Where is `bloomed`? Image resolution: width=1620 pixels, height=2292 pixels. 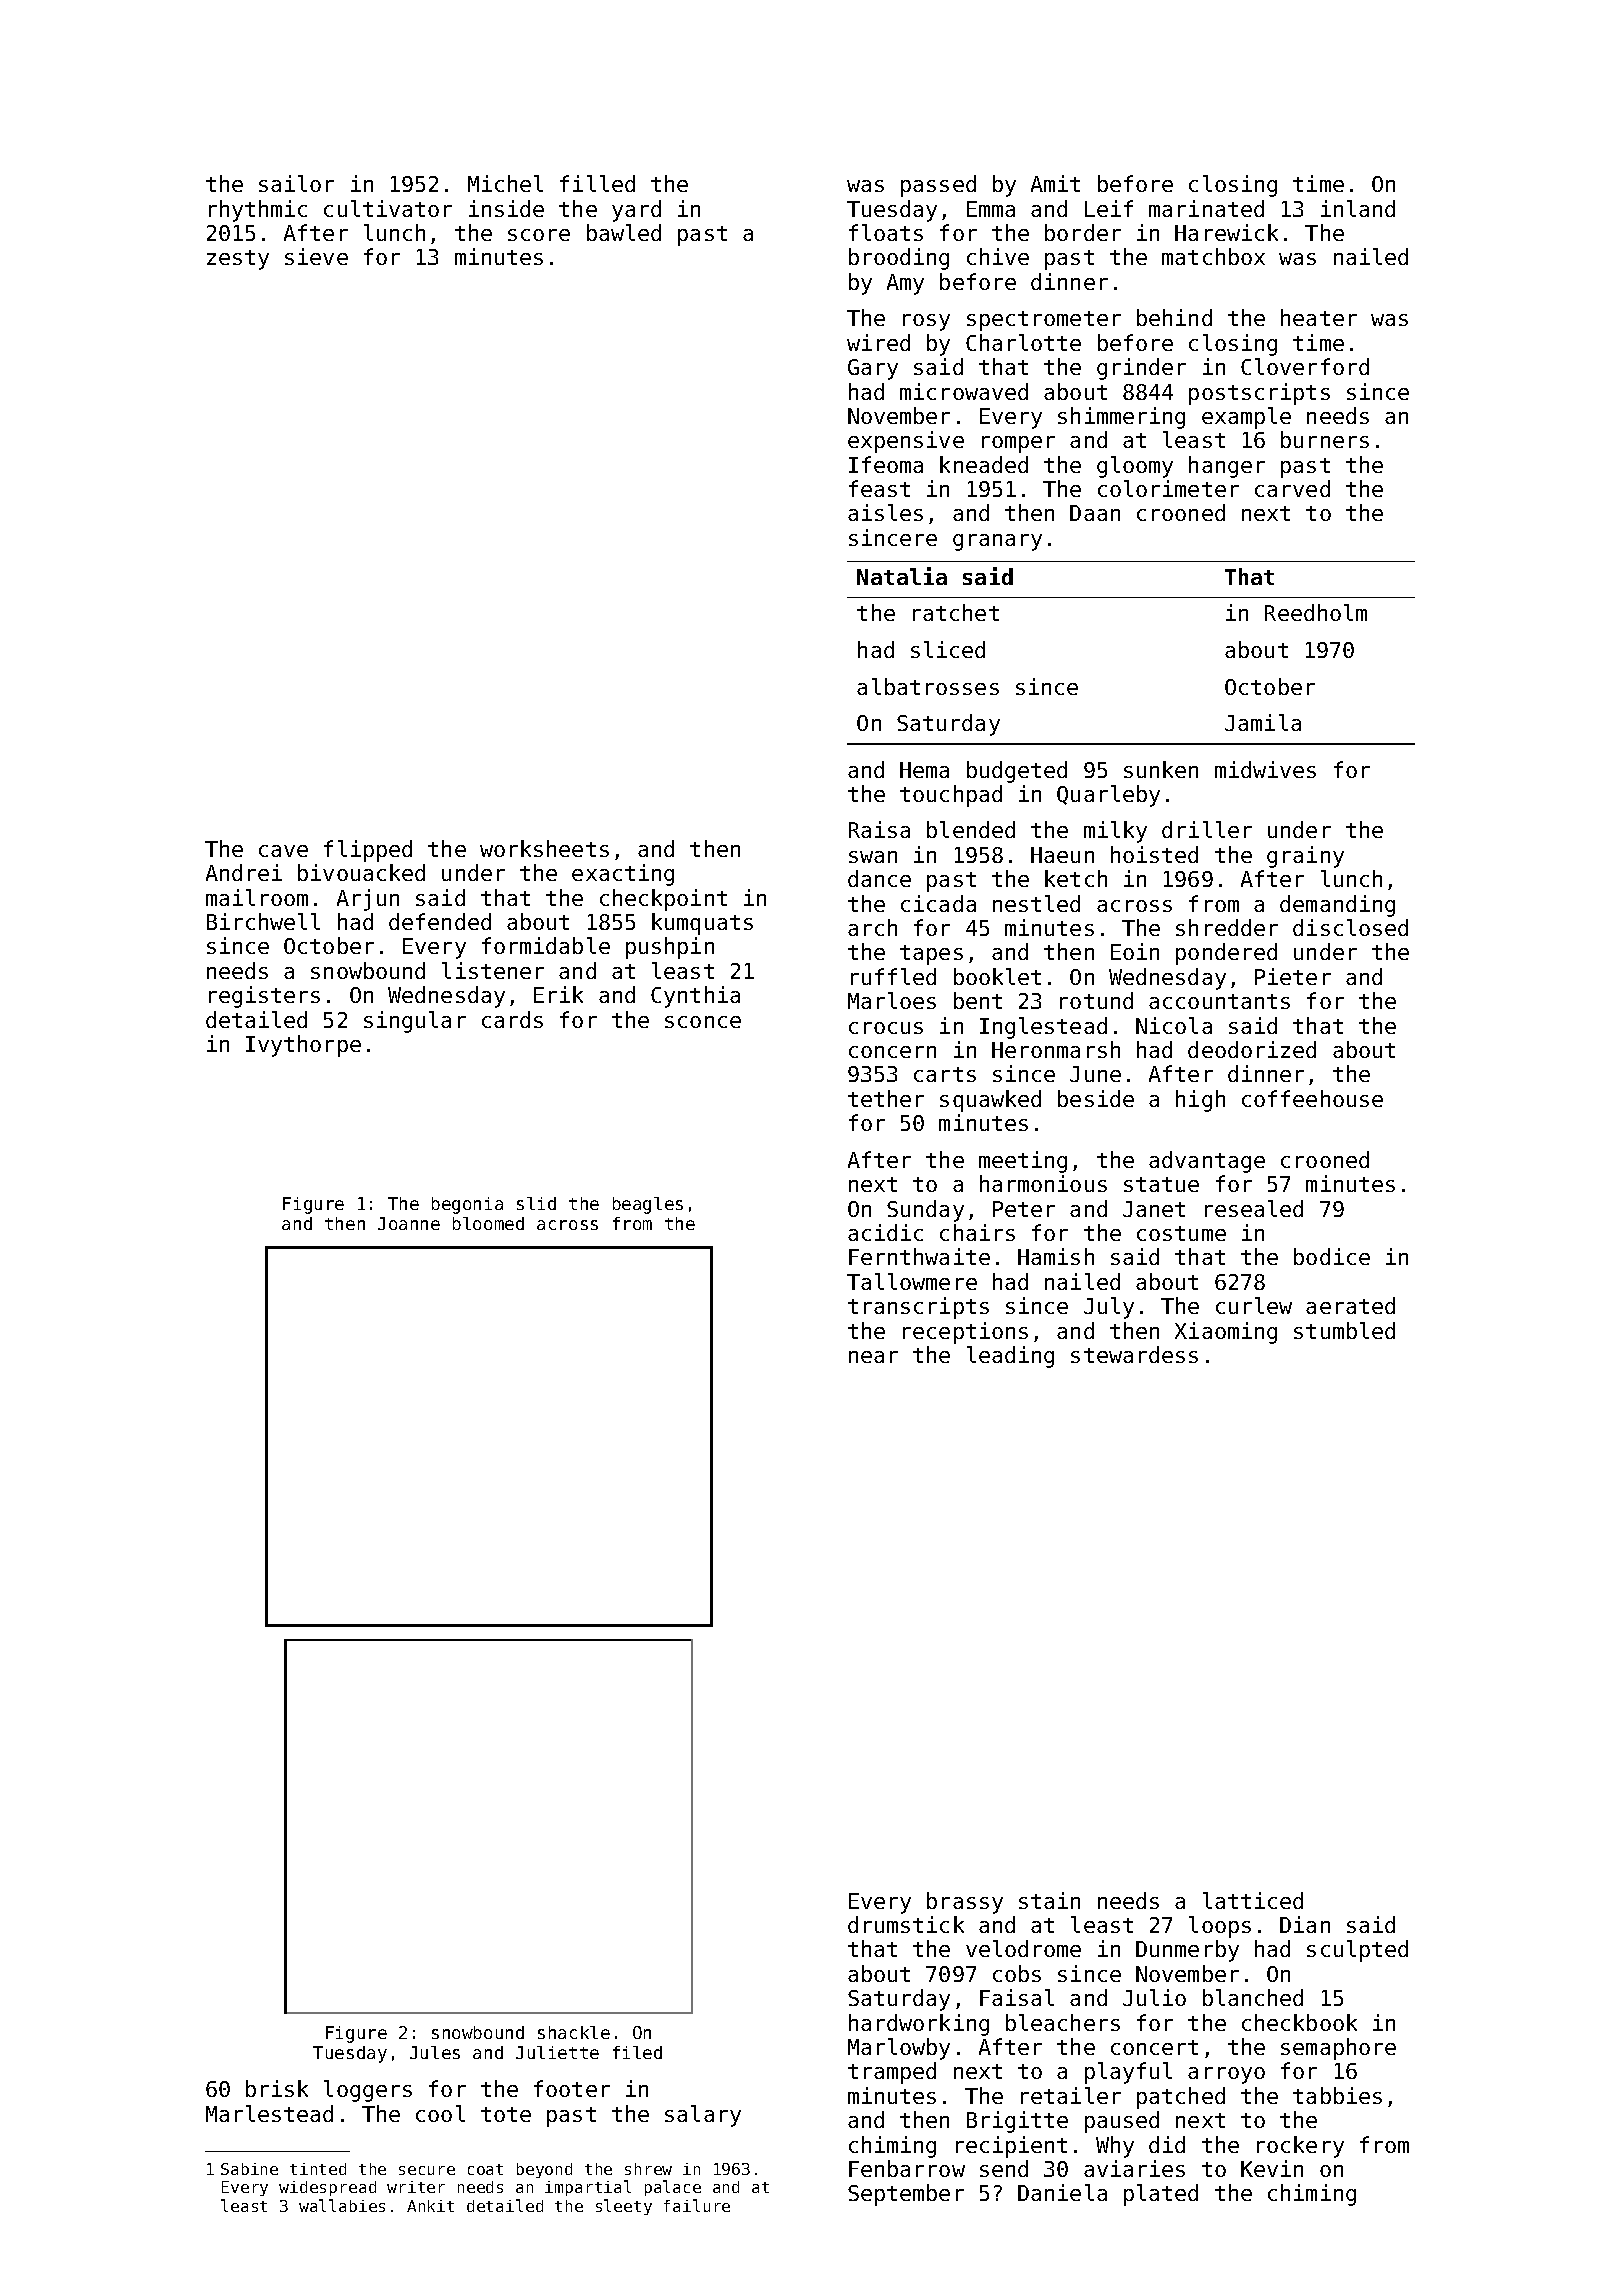 bloomed is located at coordinates (488, 1223).
